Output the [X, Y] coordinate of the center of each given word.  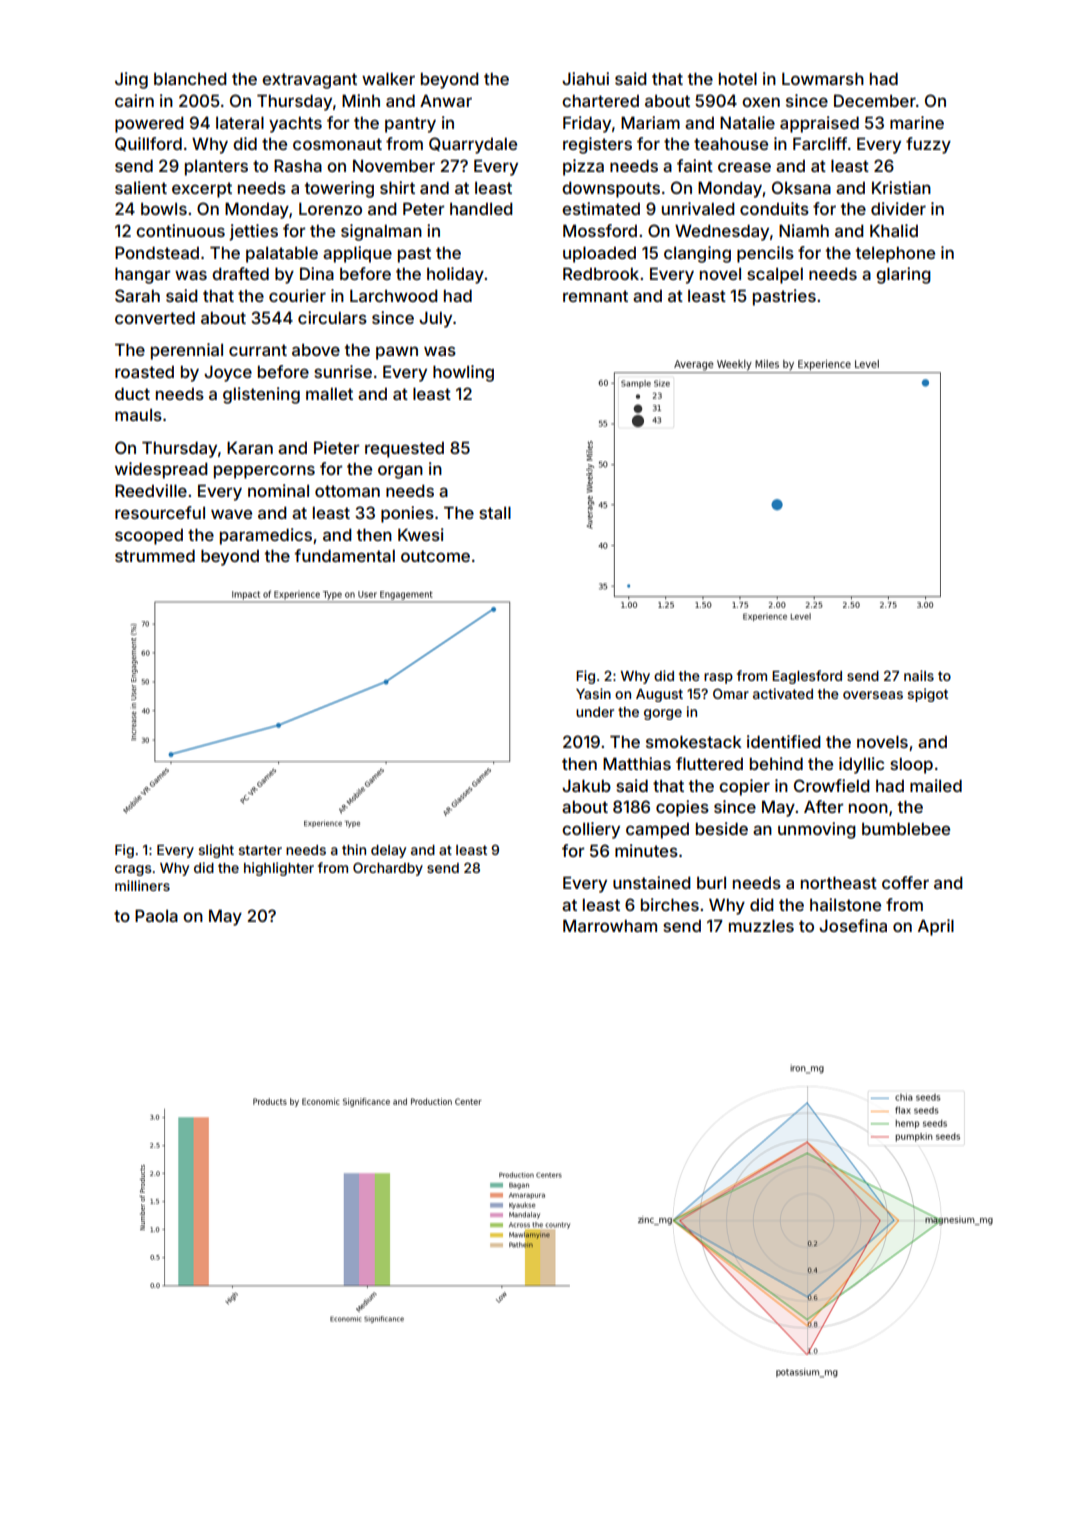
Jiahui [585, 78]
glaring [903, 275]
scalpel [775, 276]
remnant [595, 296]
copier [744, 787]
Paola [156, 915]
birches [670, 904]
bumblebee [906, 828]
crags [133, 870]
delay [388, 851]
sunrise [343, 371]
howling [463, 373]
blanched [190, 78]
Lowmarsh [823, 78]
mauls [138, 415]
